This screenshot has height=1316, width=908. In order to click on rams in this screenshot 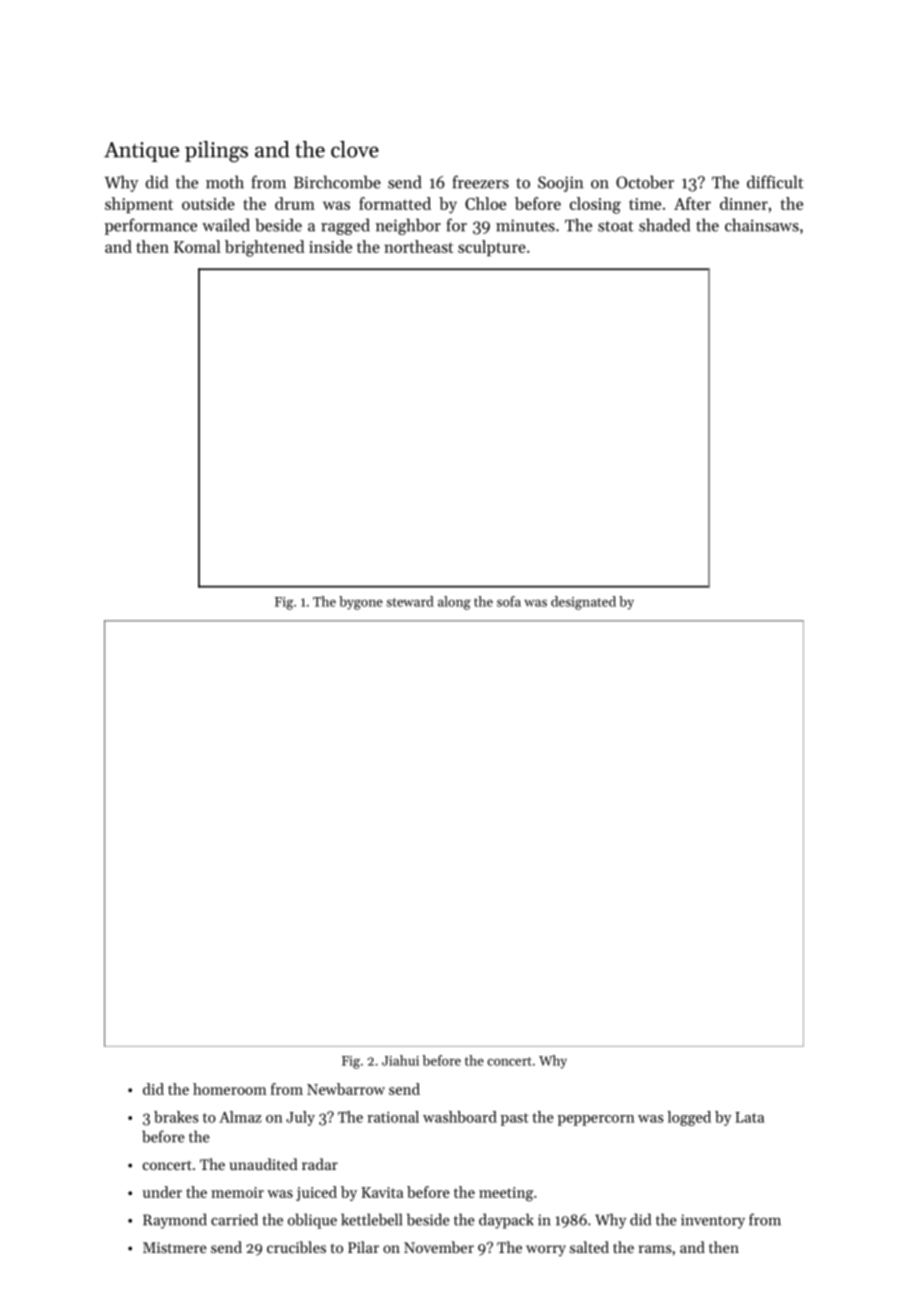, I will do `click(655, 1249)`.
